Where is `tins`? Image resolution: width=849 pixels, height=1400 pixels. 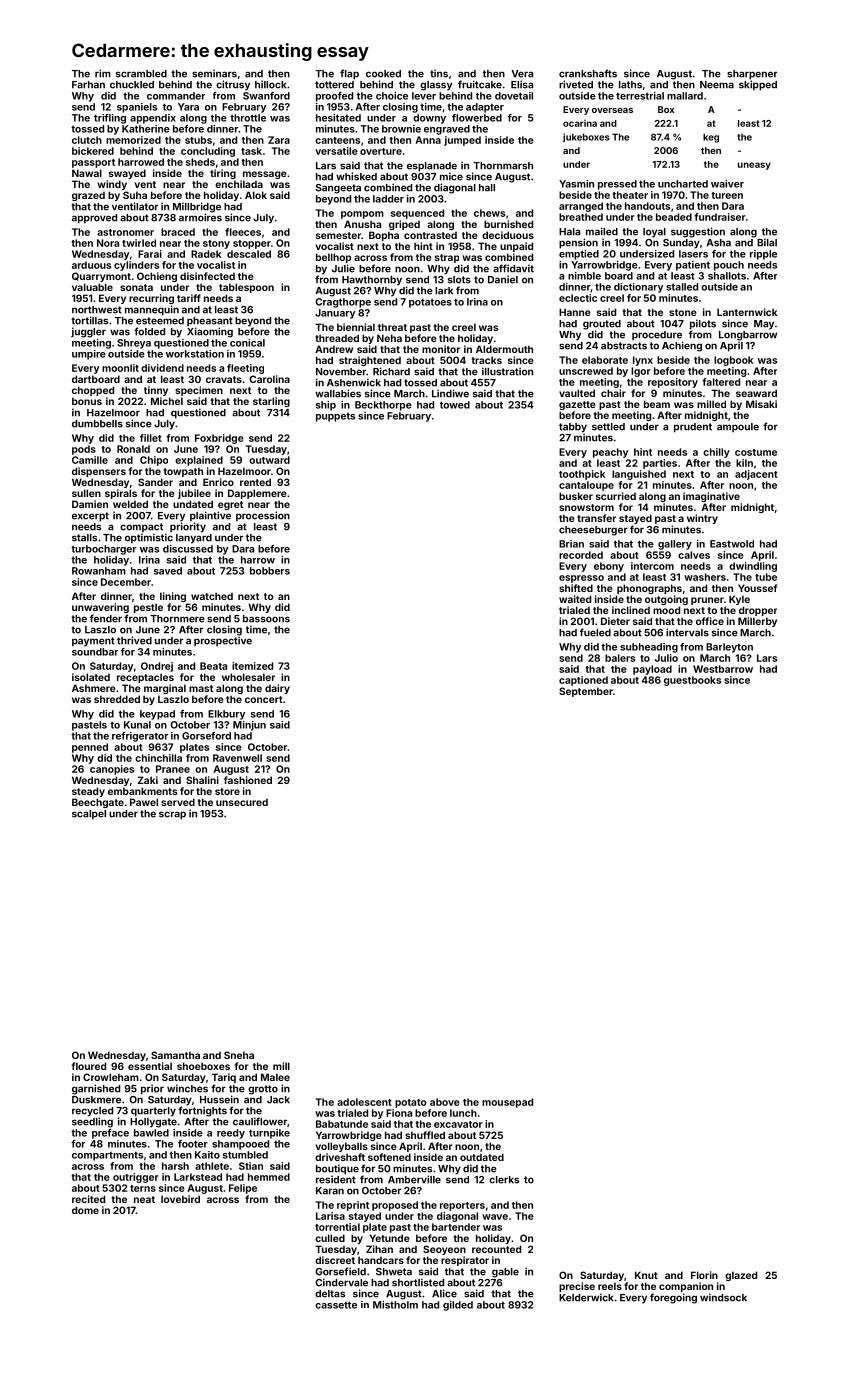 tins is located at coordinates (439, 73).
